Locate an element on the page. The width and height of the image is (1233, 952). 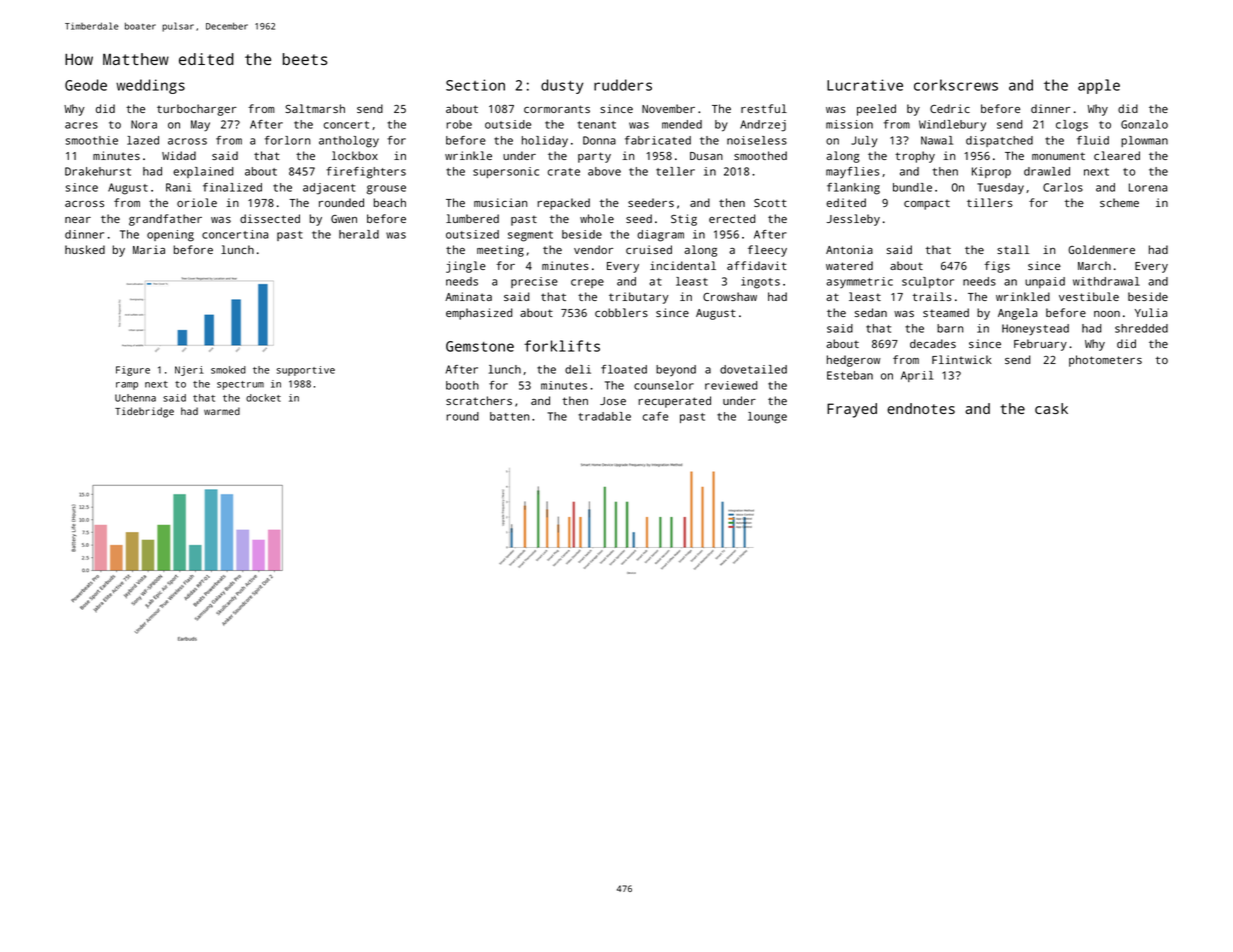
Geode is located at coordinates (86, 85).
